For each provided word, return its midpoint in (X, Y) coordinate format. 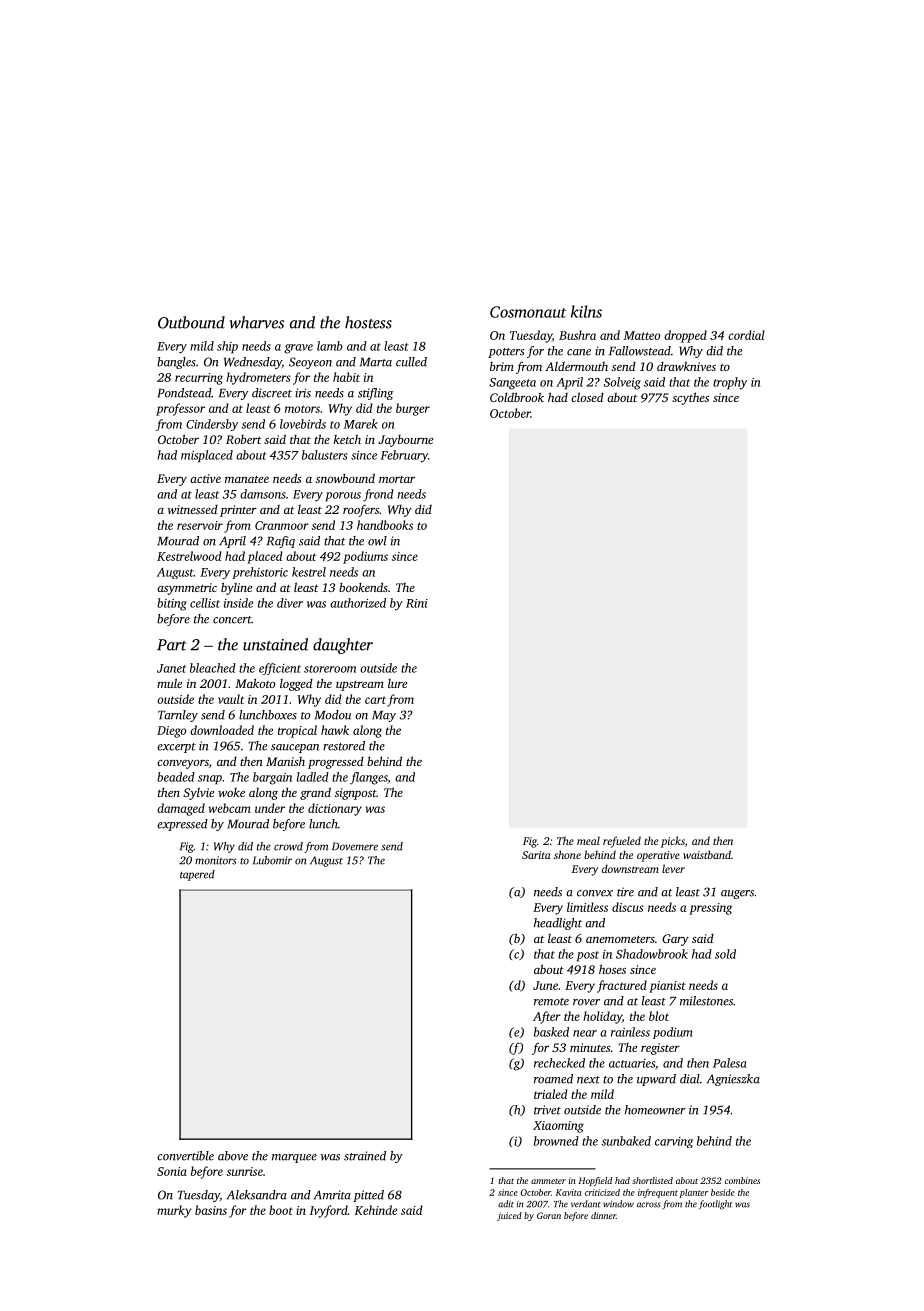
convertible (185, 1156)
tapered (197, 875)
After (547, 1017)
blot (659, 1016)
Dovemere (355, 846)
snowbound (345, 478)
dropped (685, 336)
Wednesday (253, 363)
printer (238, 511)
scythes (690, 398)
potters (506, 353)
